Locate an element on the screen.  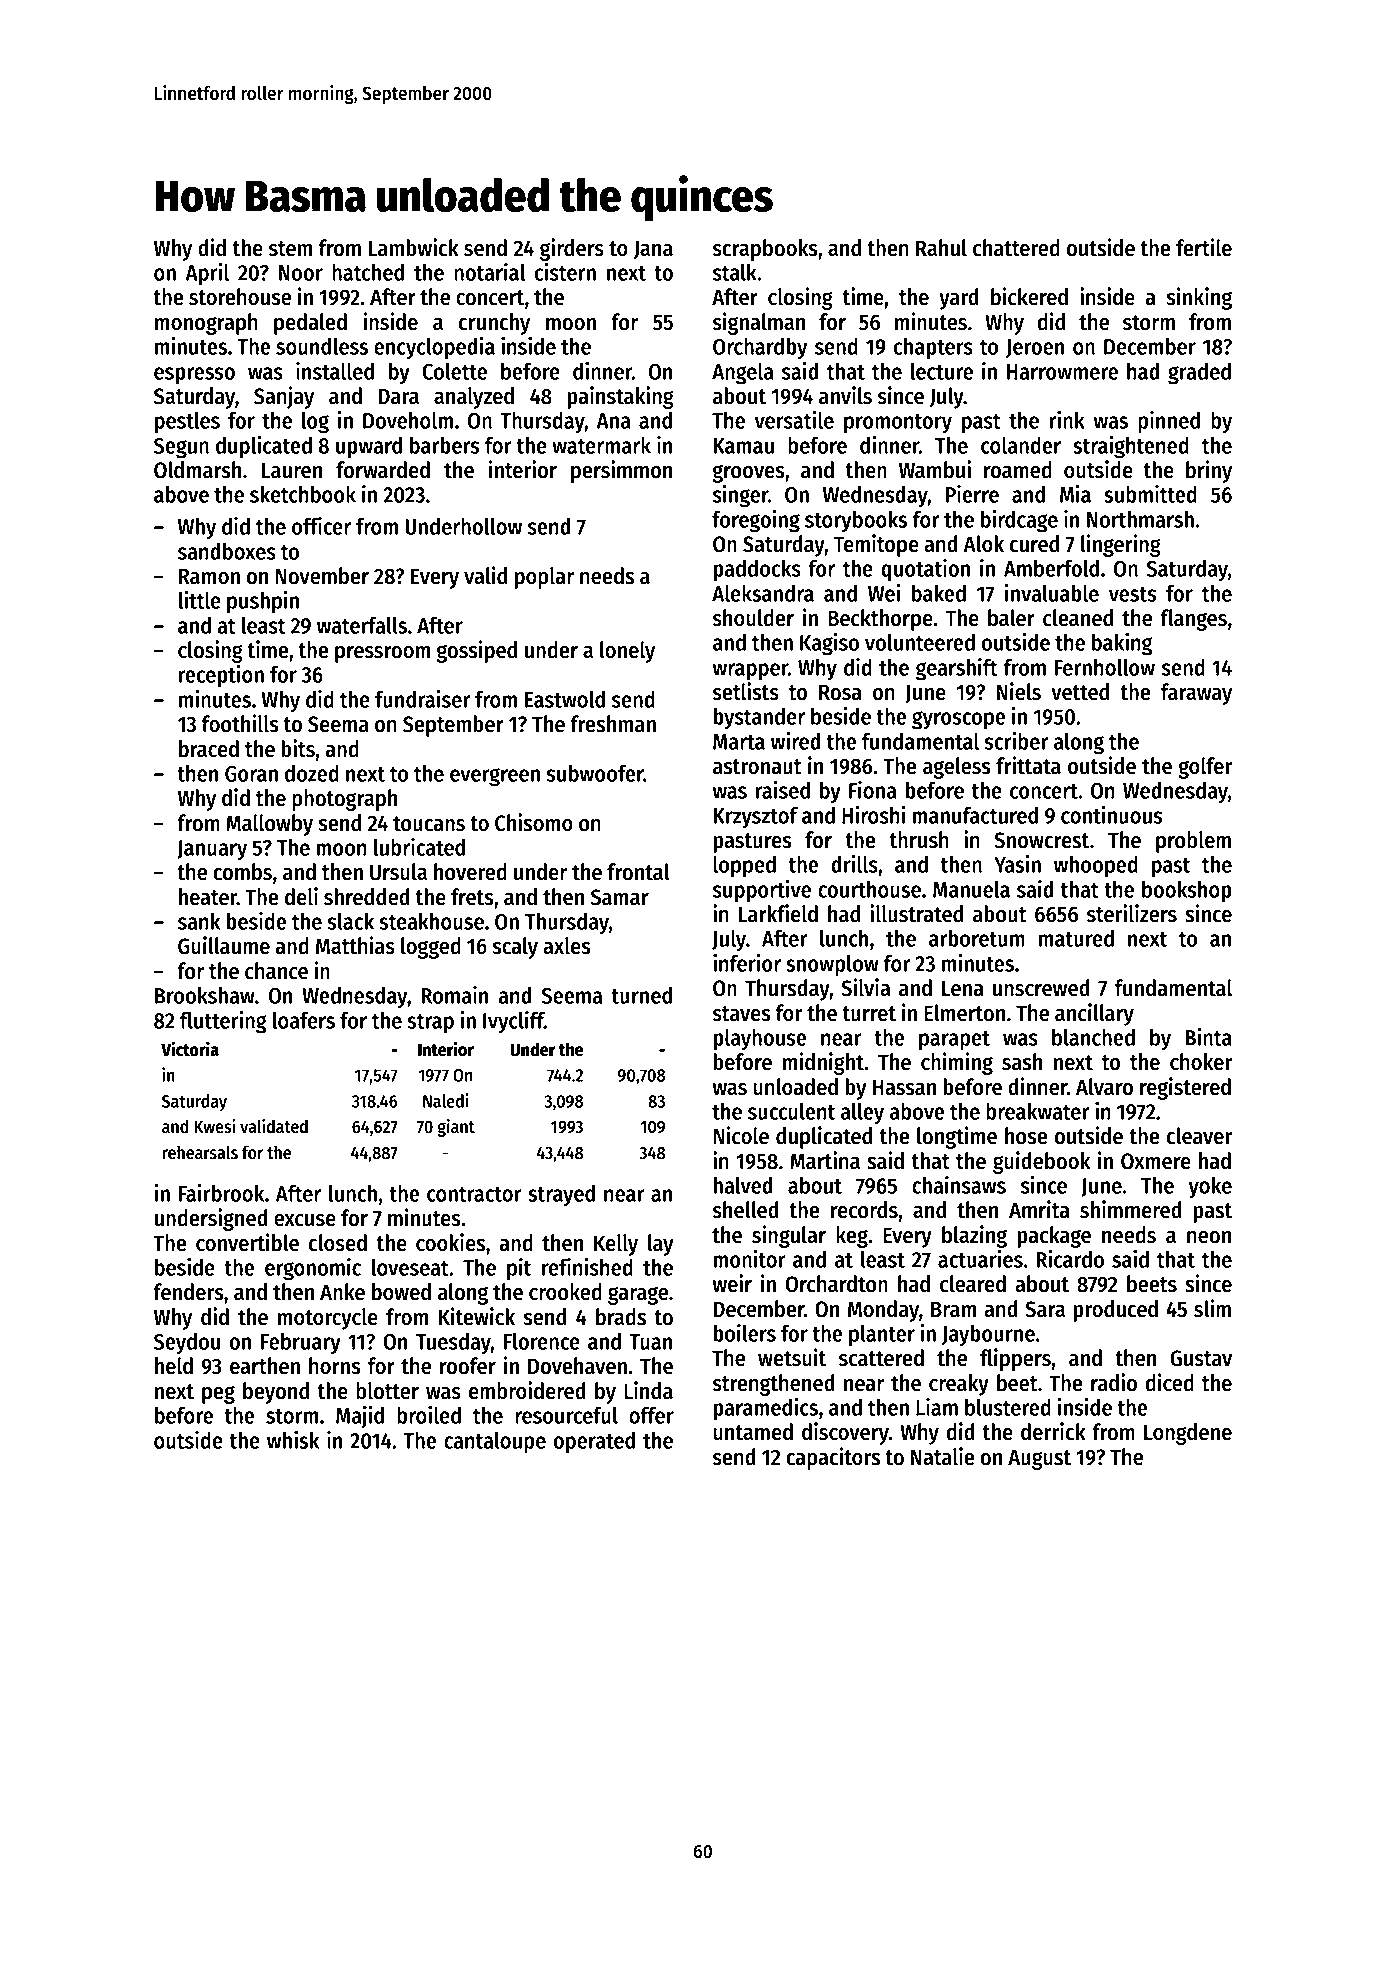
horns is located at coordinates (335, 1366).
